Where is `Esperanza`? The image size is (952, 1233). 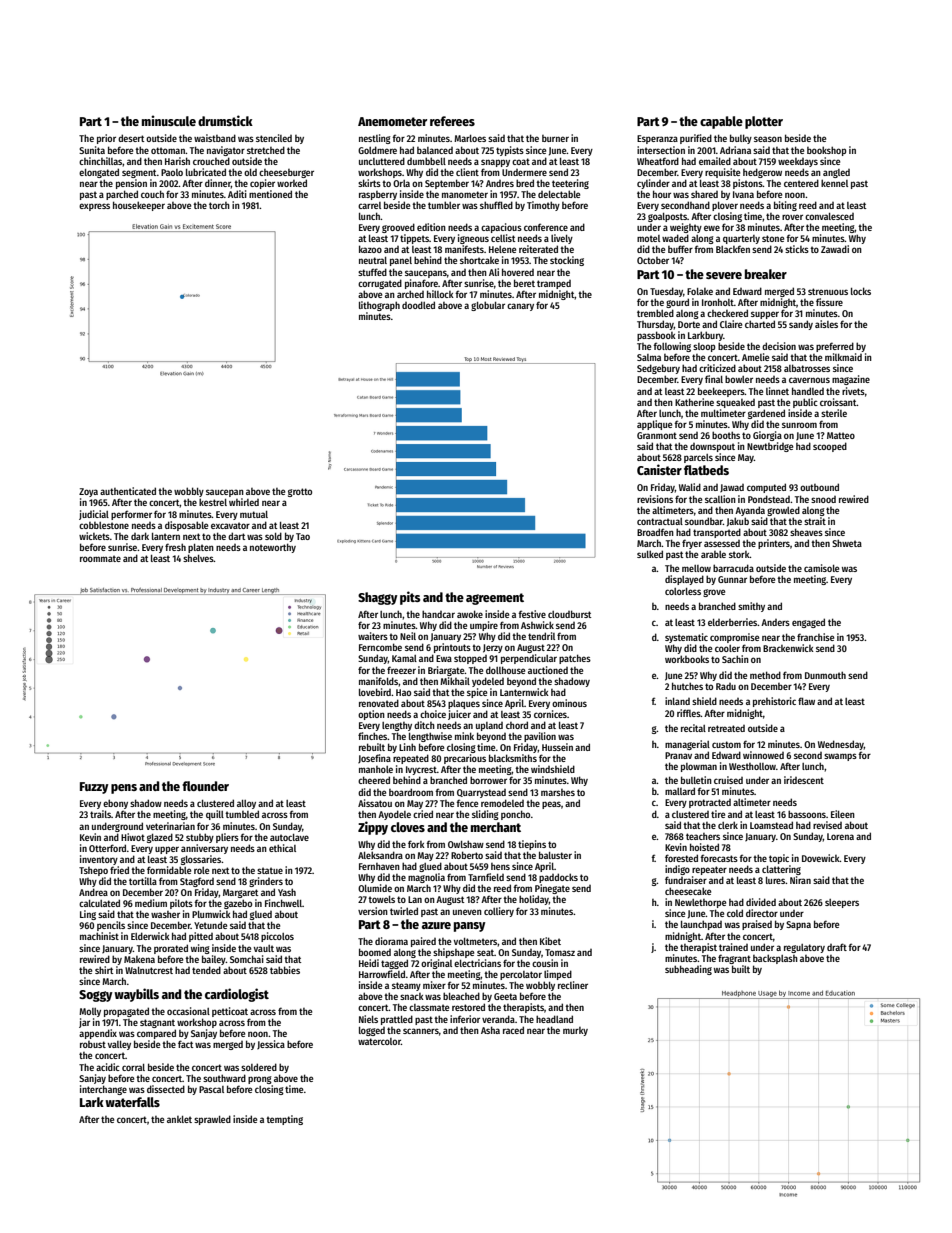 Esperanza is located at coordinates (657, 139).
